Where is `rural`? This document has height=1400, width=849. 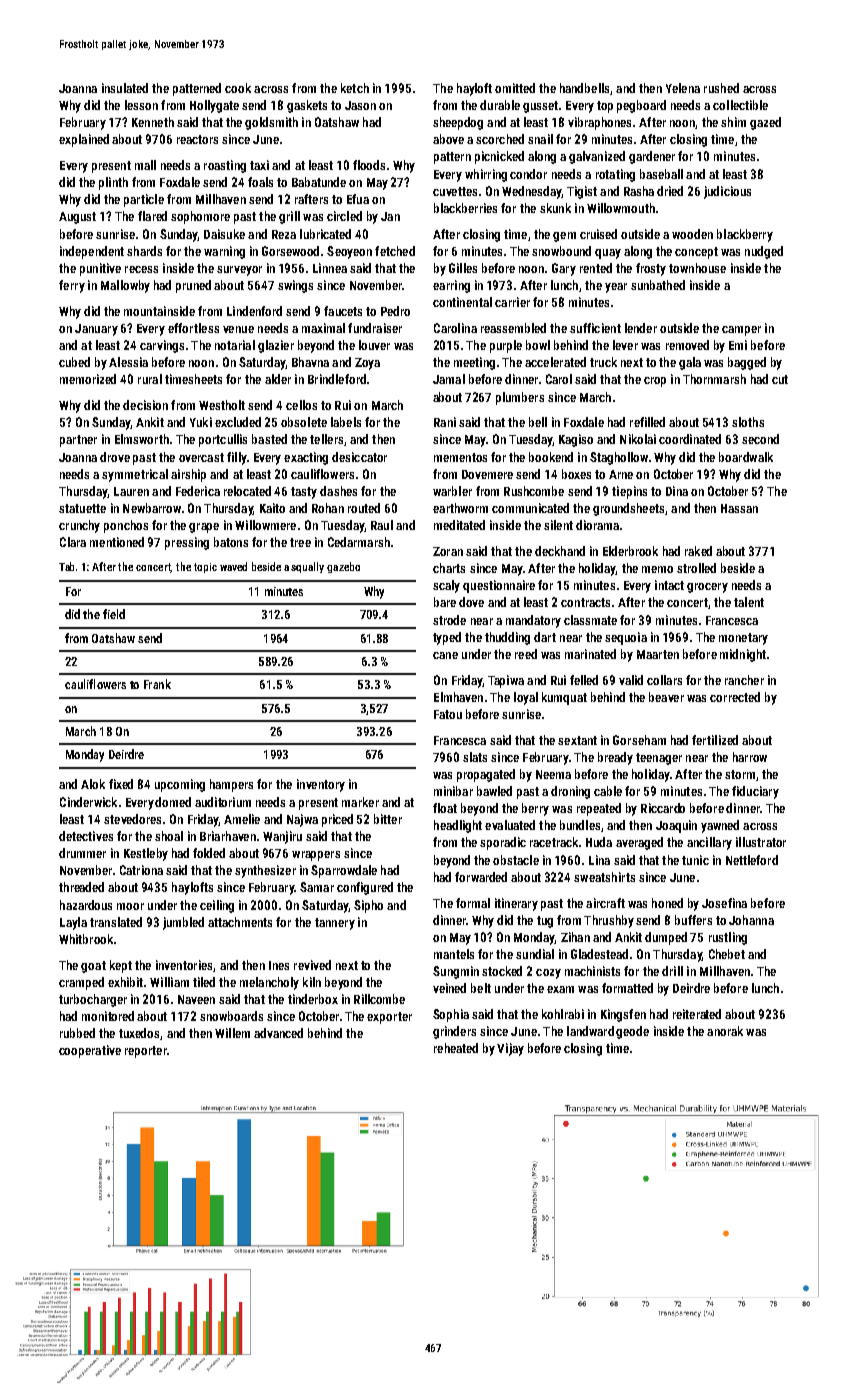 rural is located at coordinates (150, 379).
